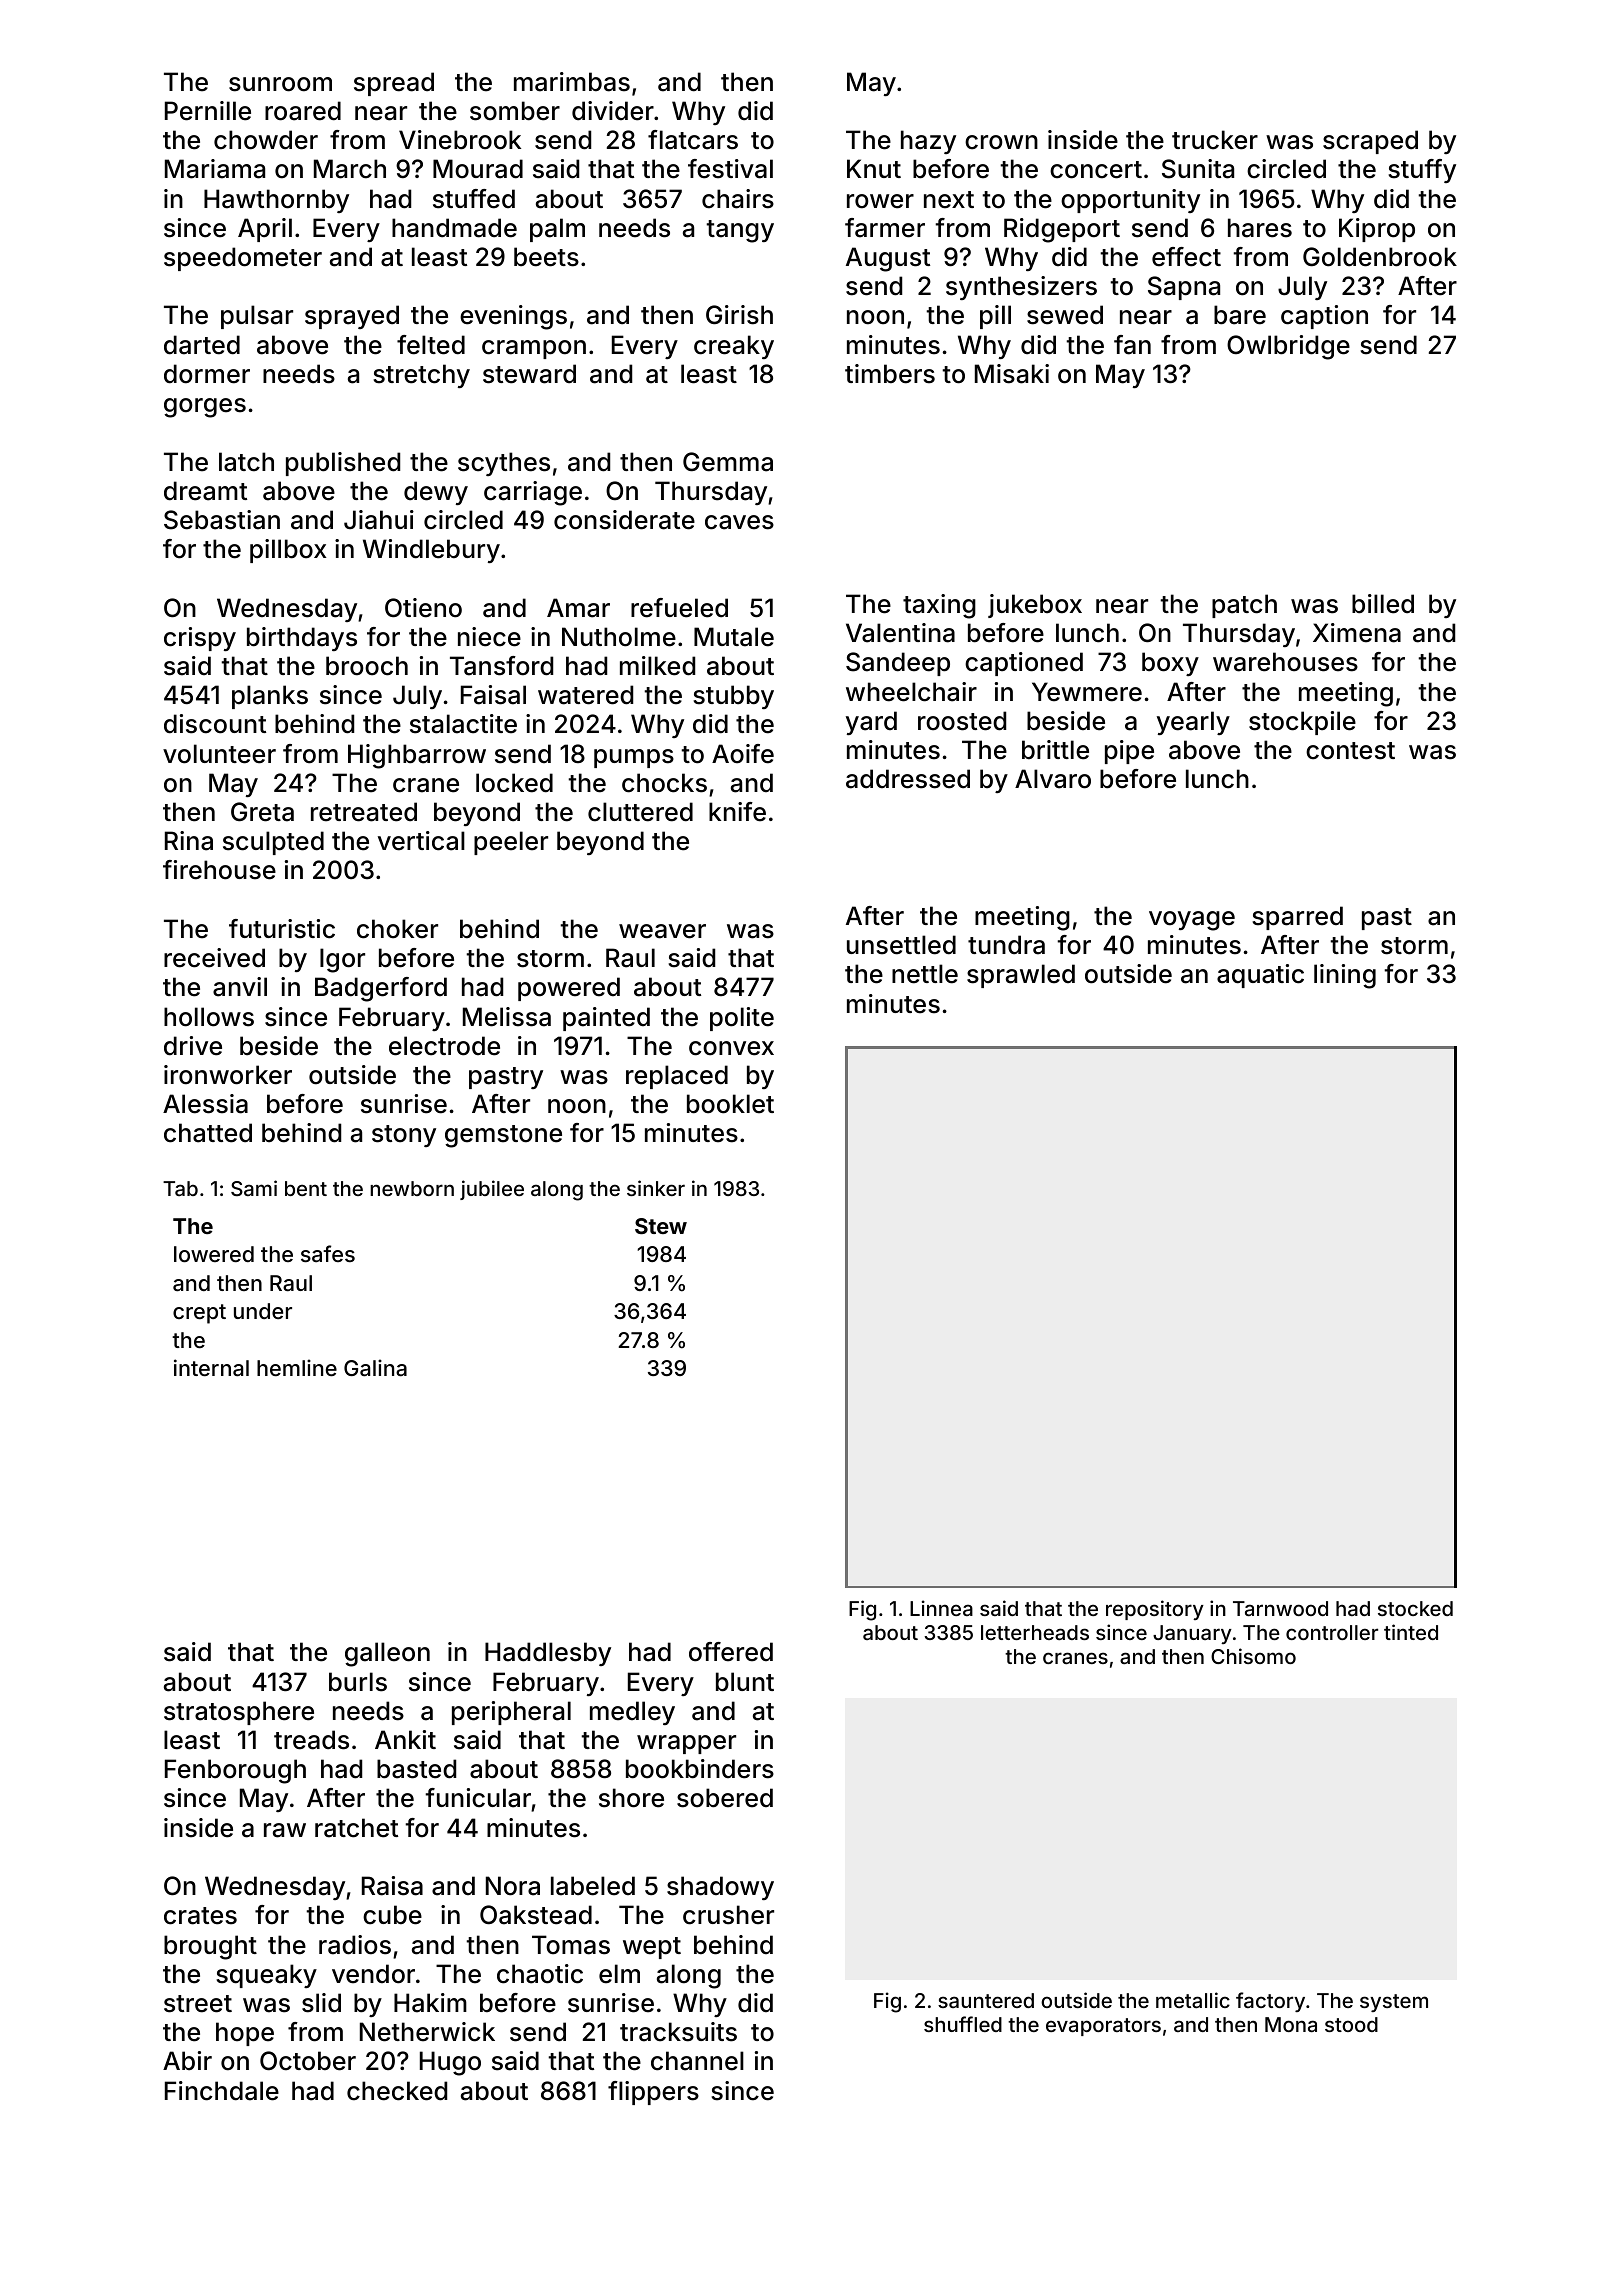 Image resolution: width=1620 pixels, height=2292 pixels. Describe the element at coordinates (1332, 1632) in the screenshot. I see `controller` at that location.
